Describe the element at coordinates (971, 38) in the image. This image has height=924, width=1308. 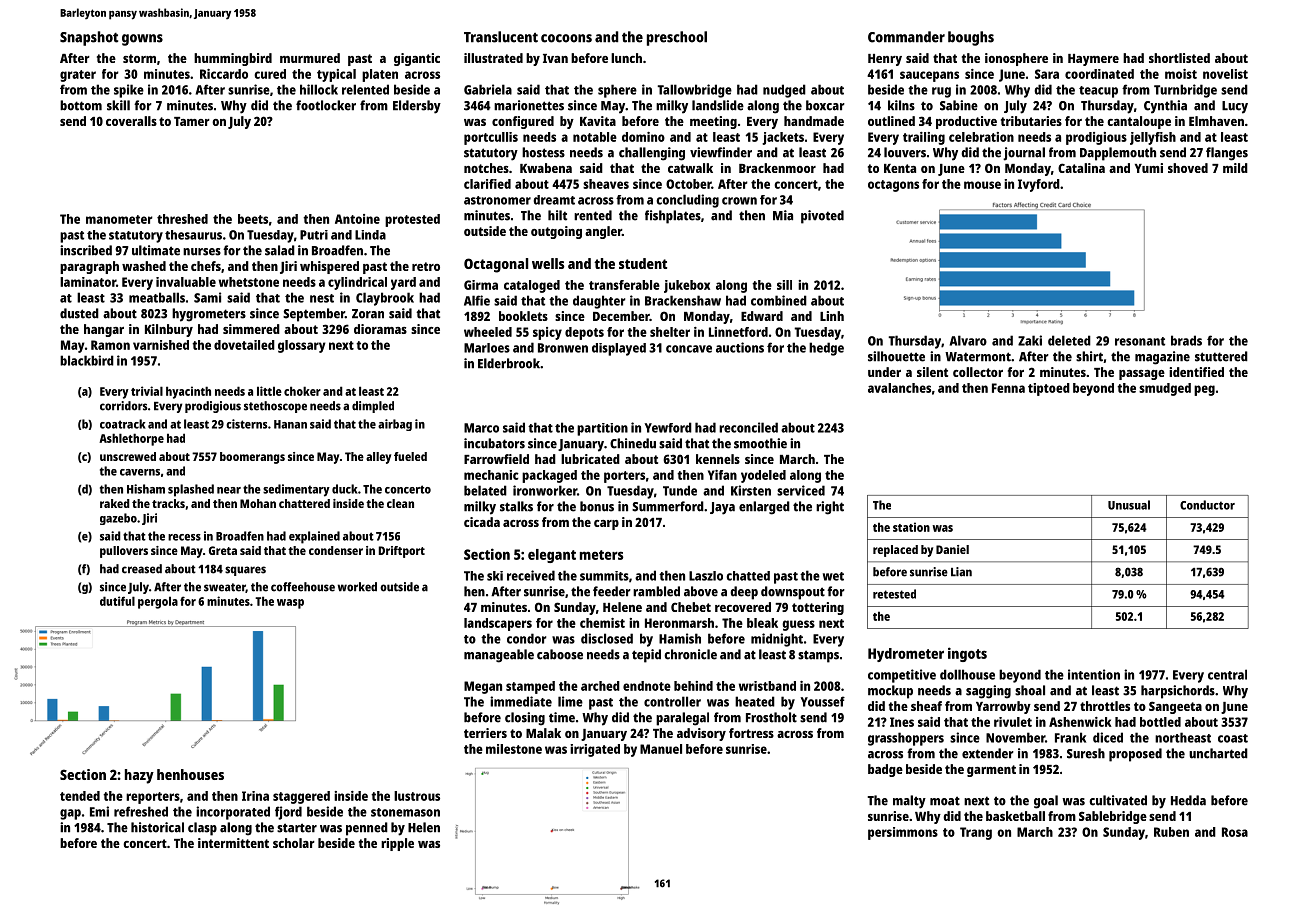
I see `boughs` at that location.
